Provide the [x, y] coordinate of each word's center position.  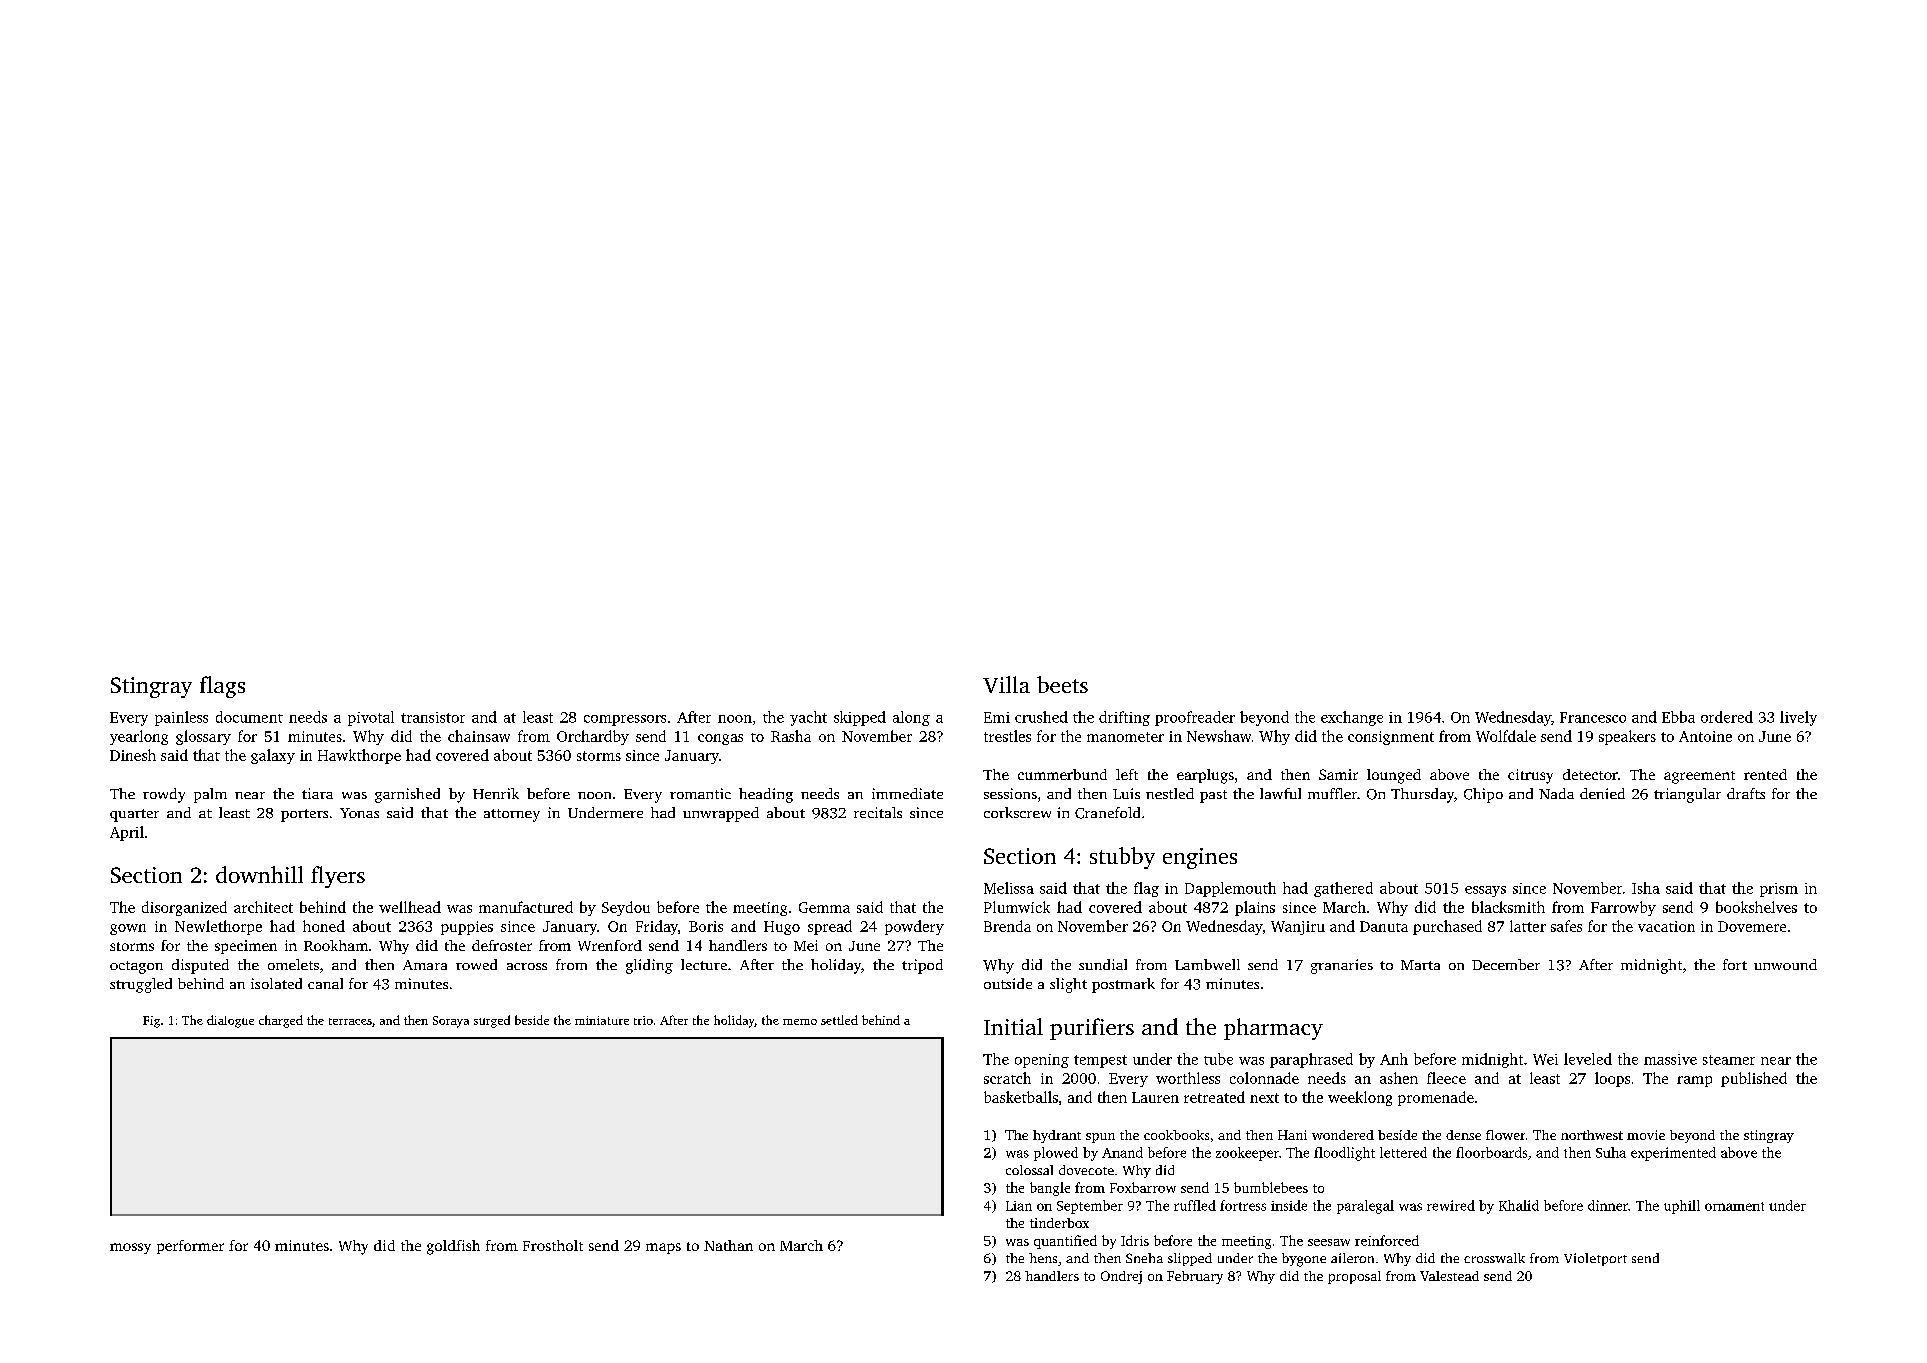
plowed [1056, 1154]
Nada [1556, 793]
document [249, 717]
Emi [997, 717]
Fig [151, 1022]
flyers [338, 877]
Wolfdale [1506, 736]
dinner [1608, 1205]
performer [190, 1247]
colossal [1029, 1170]
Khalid [1519, 1205]
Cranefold [1107, 813]
